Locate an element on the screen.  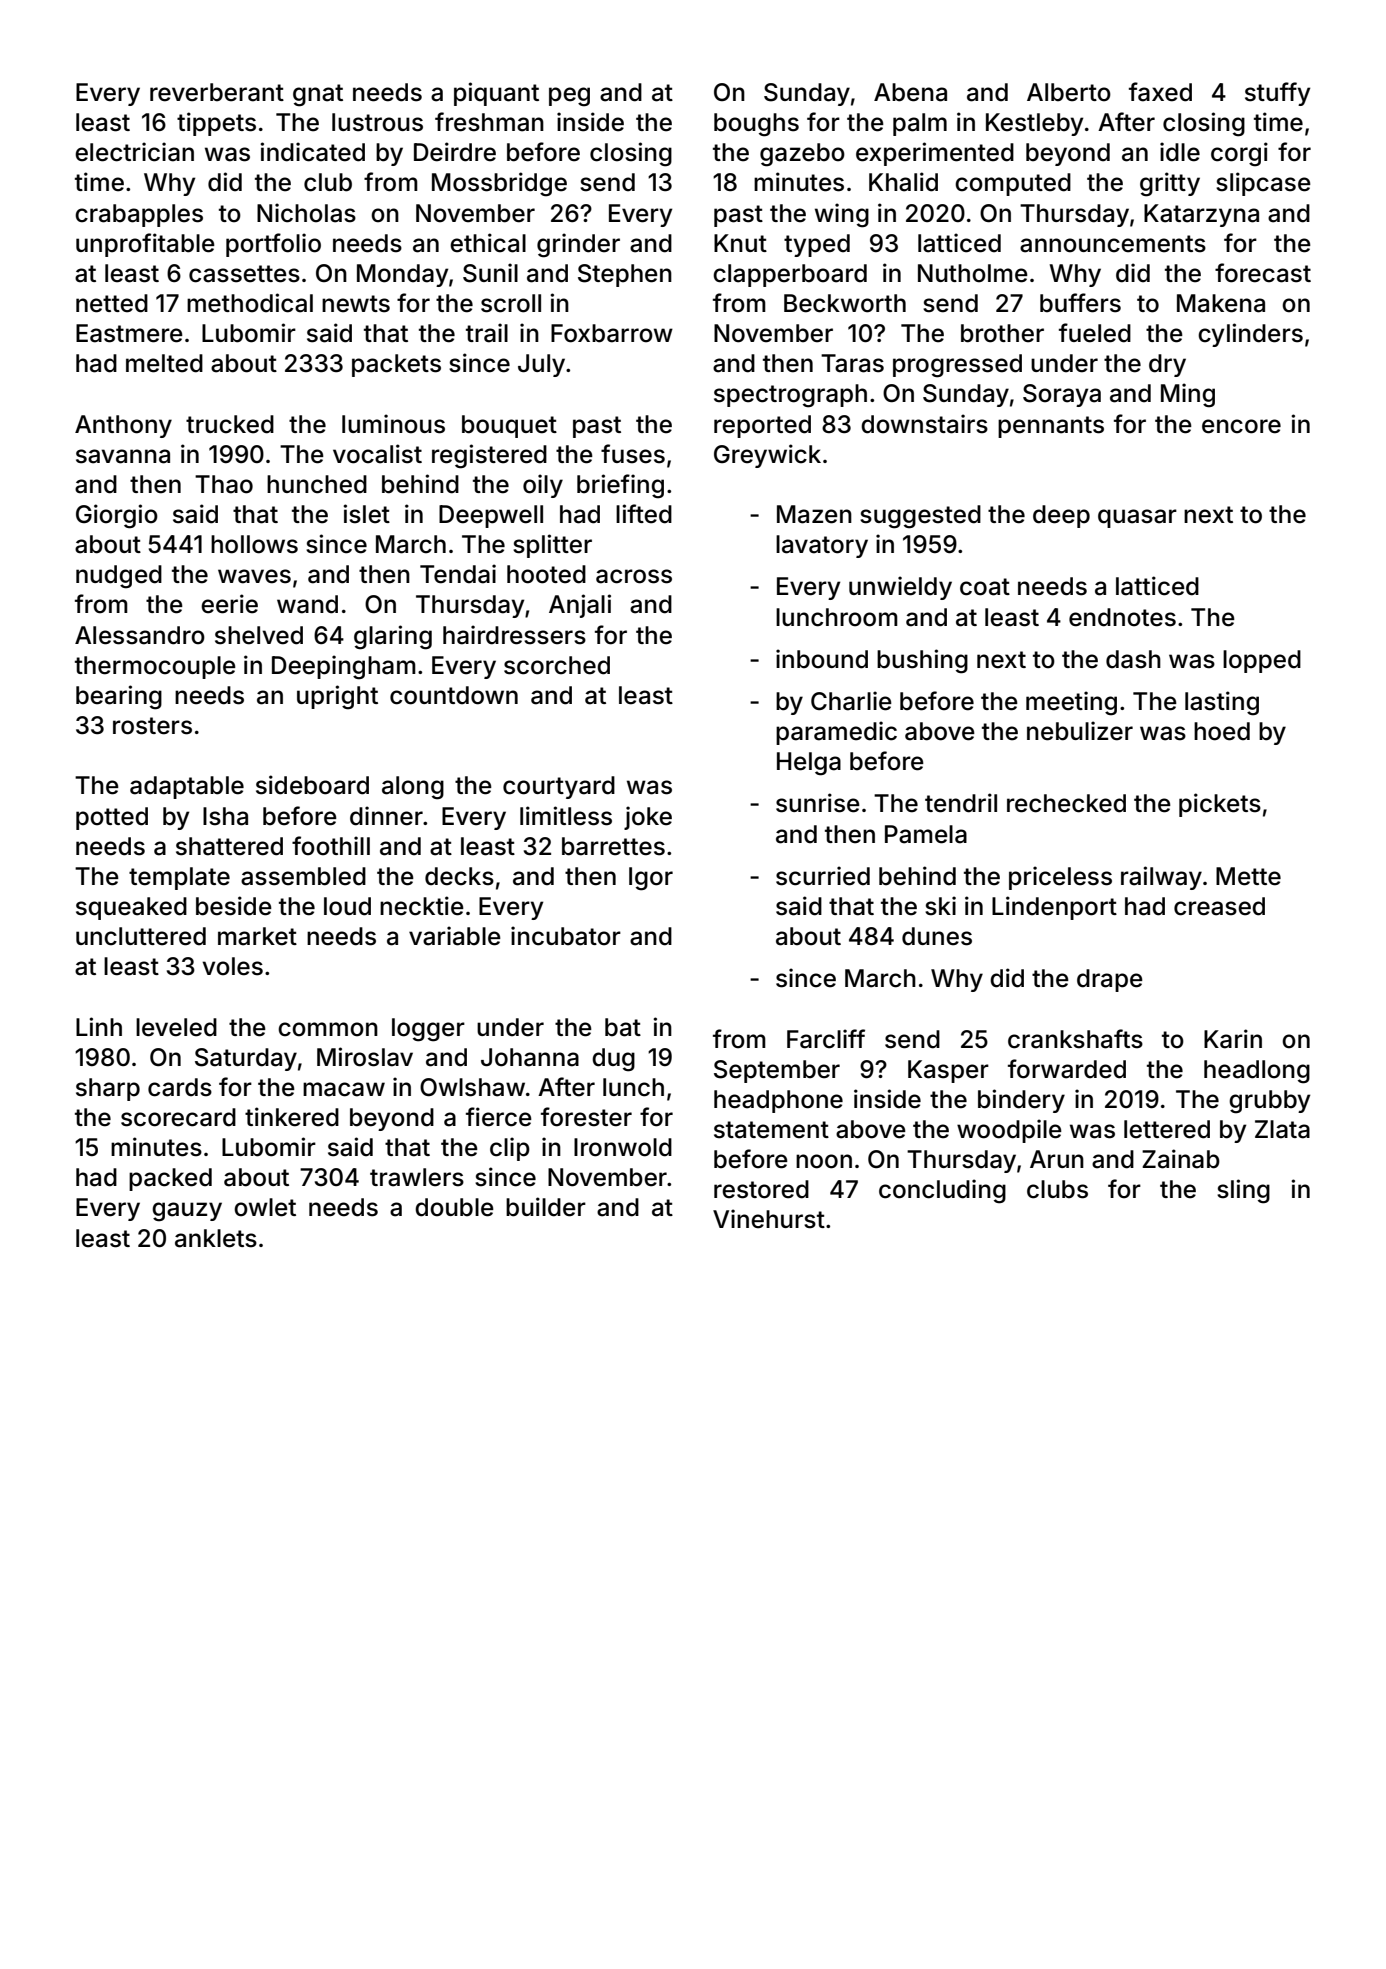
Alberto is located at coordinates (1069, 92).
